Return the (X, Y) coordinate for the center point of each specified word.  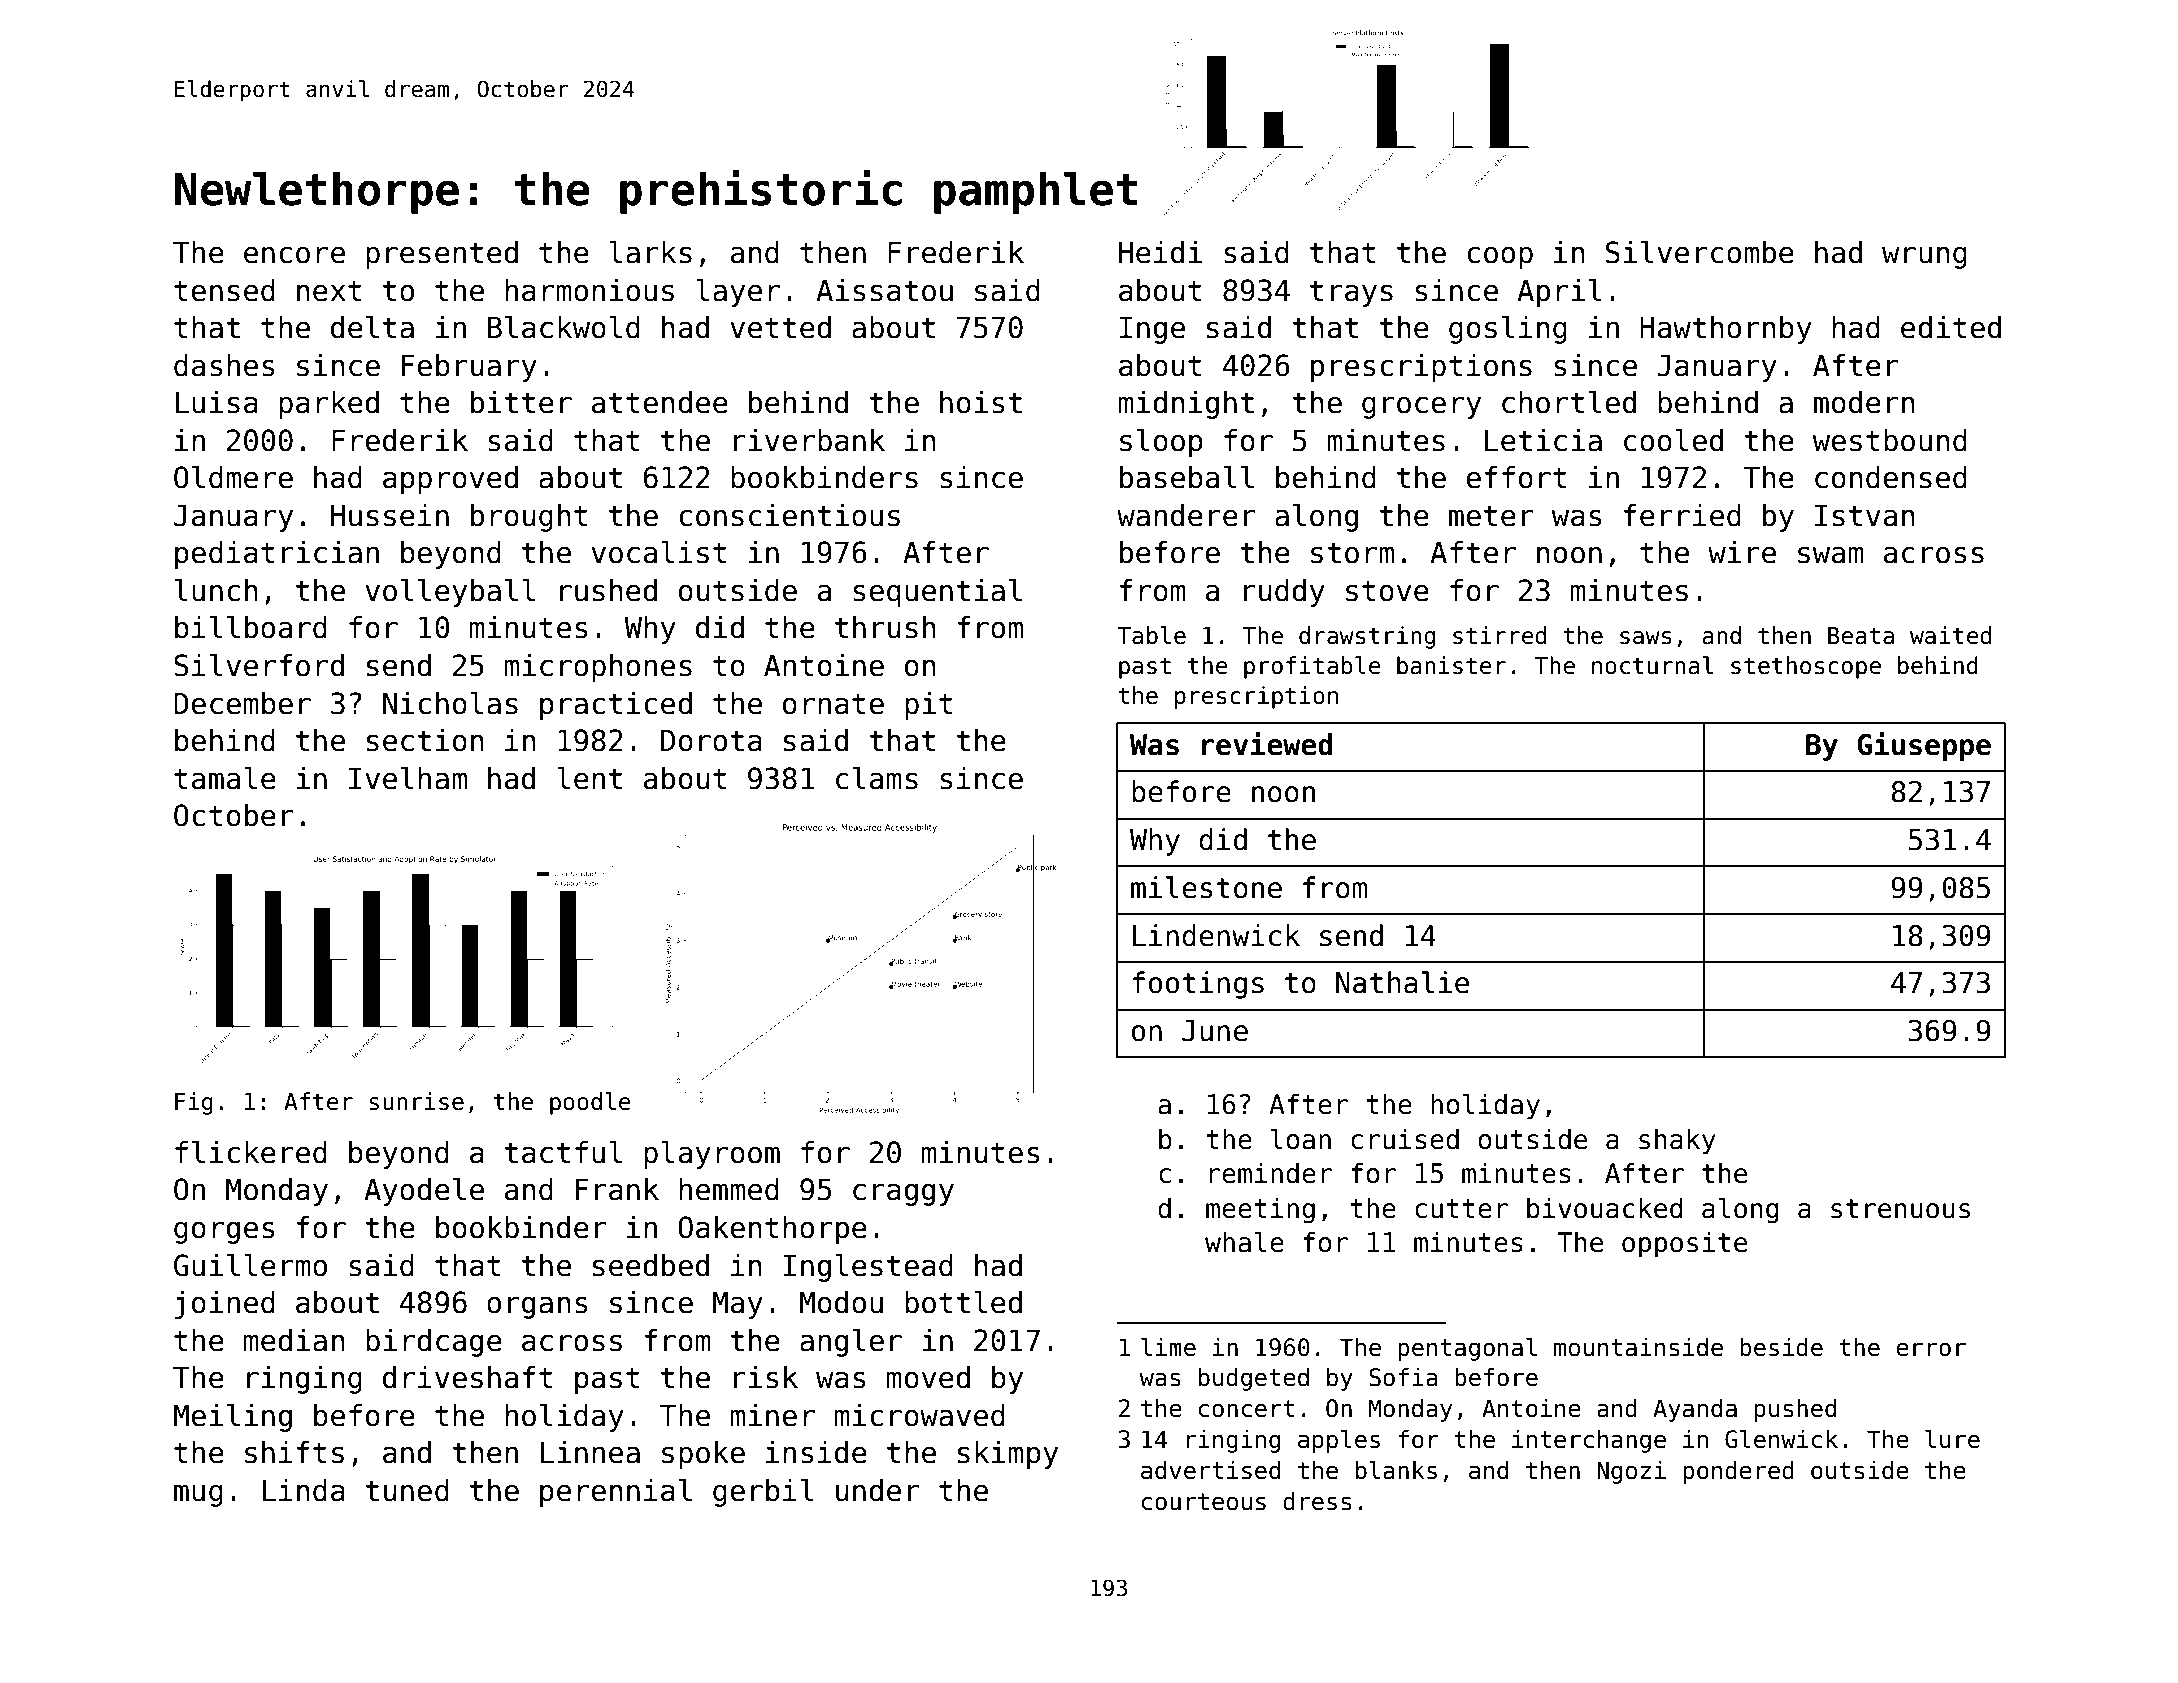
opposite (1684, 1244)
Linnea (590, 1452)
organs (537, 1307)
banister (1451, 665)
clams (877, 778)
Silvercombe (1700, 252)
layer (738, 293)
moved (928, 1377)
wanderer (1186, 515)
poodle (590, 1103)
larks (650, 252)
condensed (1891, 477)
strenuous (1900, 1209)
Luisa (216, 402)
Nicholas (450, 703)
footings (1198, 985)
